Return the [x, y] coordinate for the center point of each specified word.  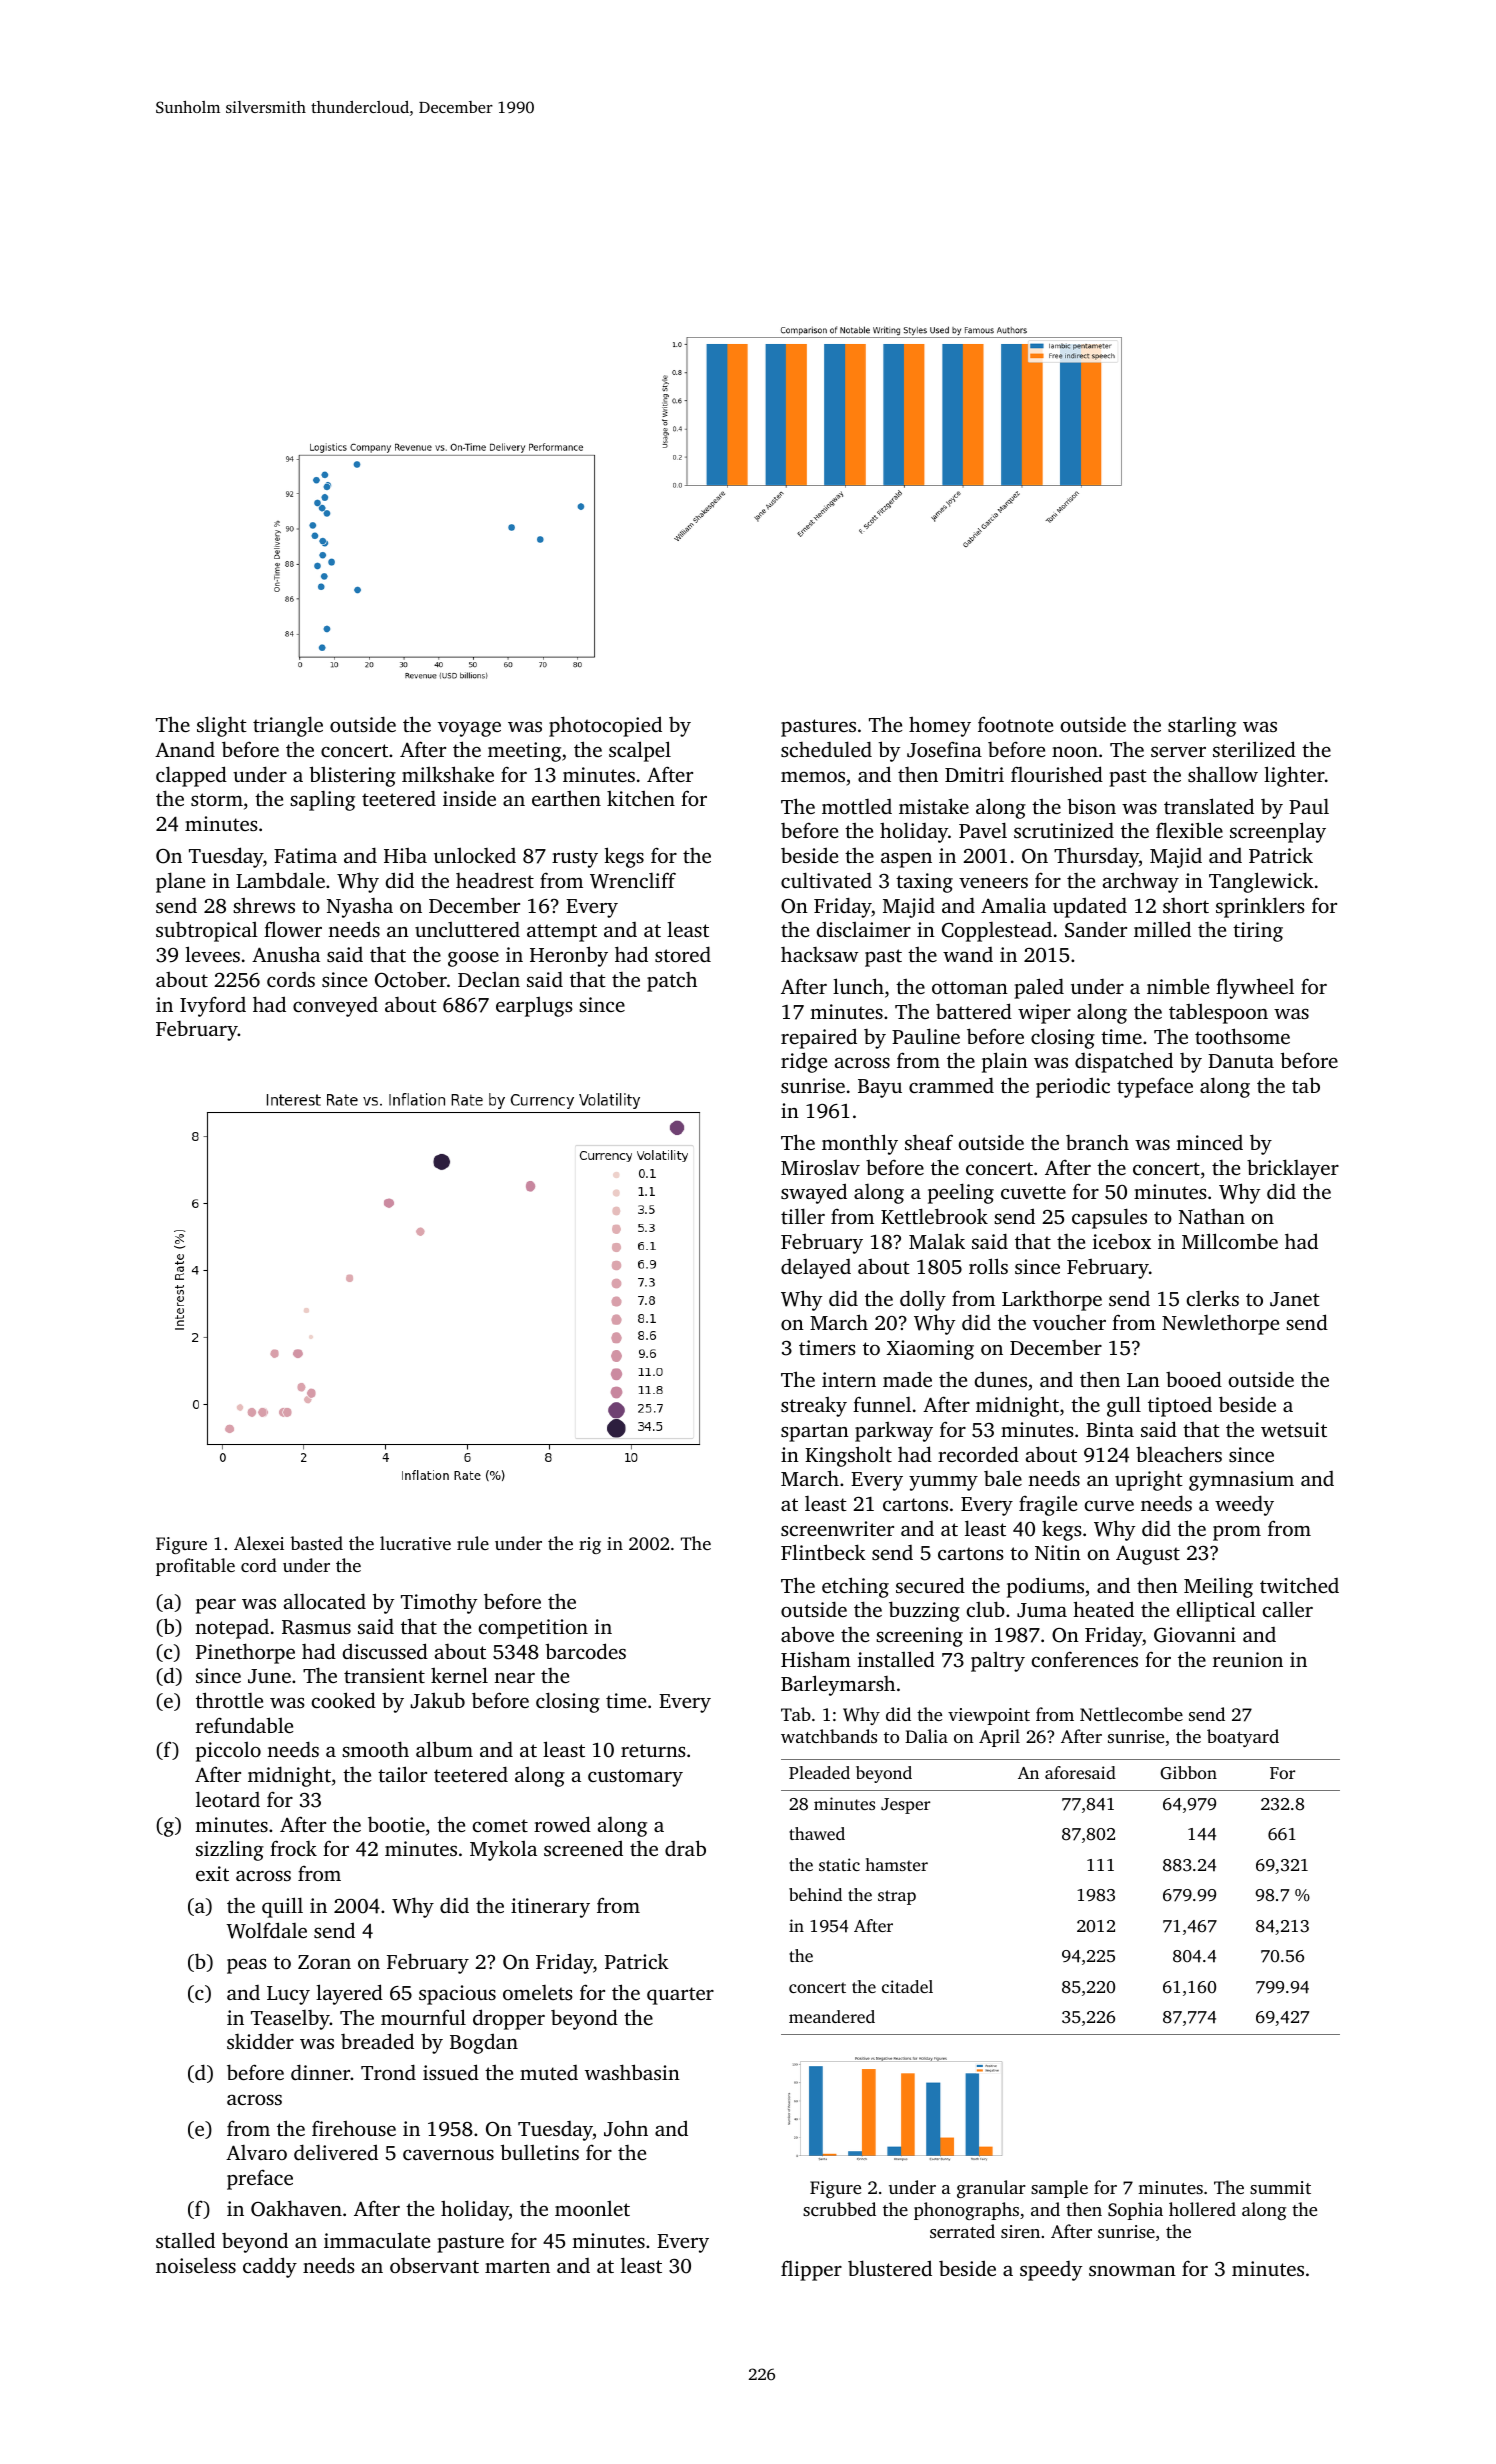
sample [1059, 2189]
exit [212, 1873]
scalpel [640, 751]
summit [1280, 2187]
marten [517, 2266]
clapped [191, 776]
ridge [804, 1062]
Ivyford [213, 1006]
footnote [1015, 724]
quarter [680, 1996]
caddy [270, 2267]
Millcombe [1230, 1241]
